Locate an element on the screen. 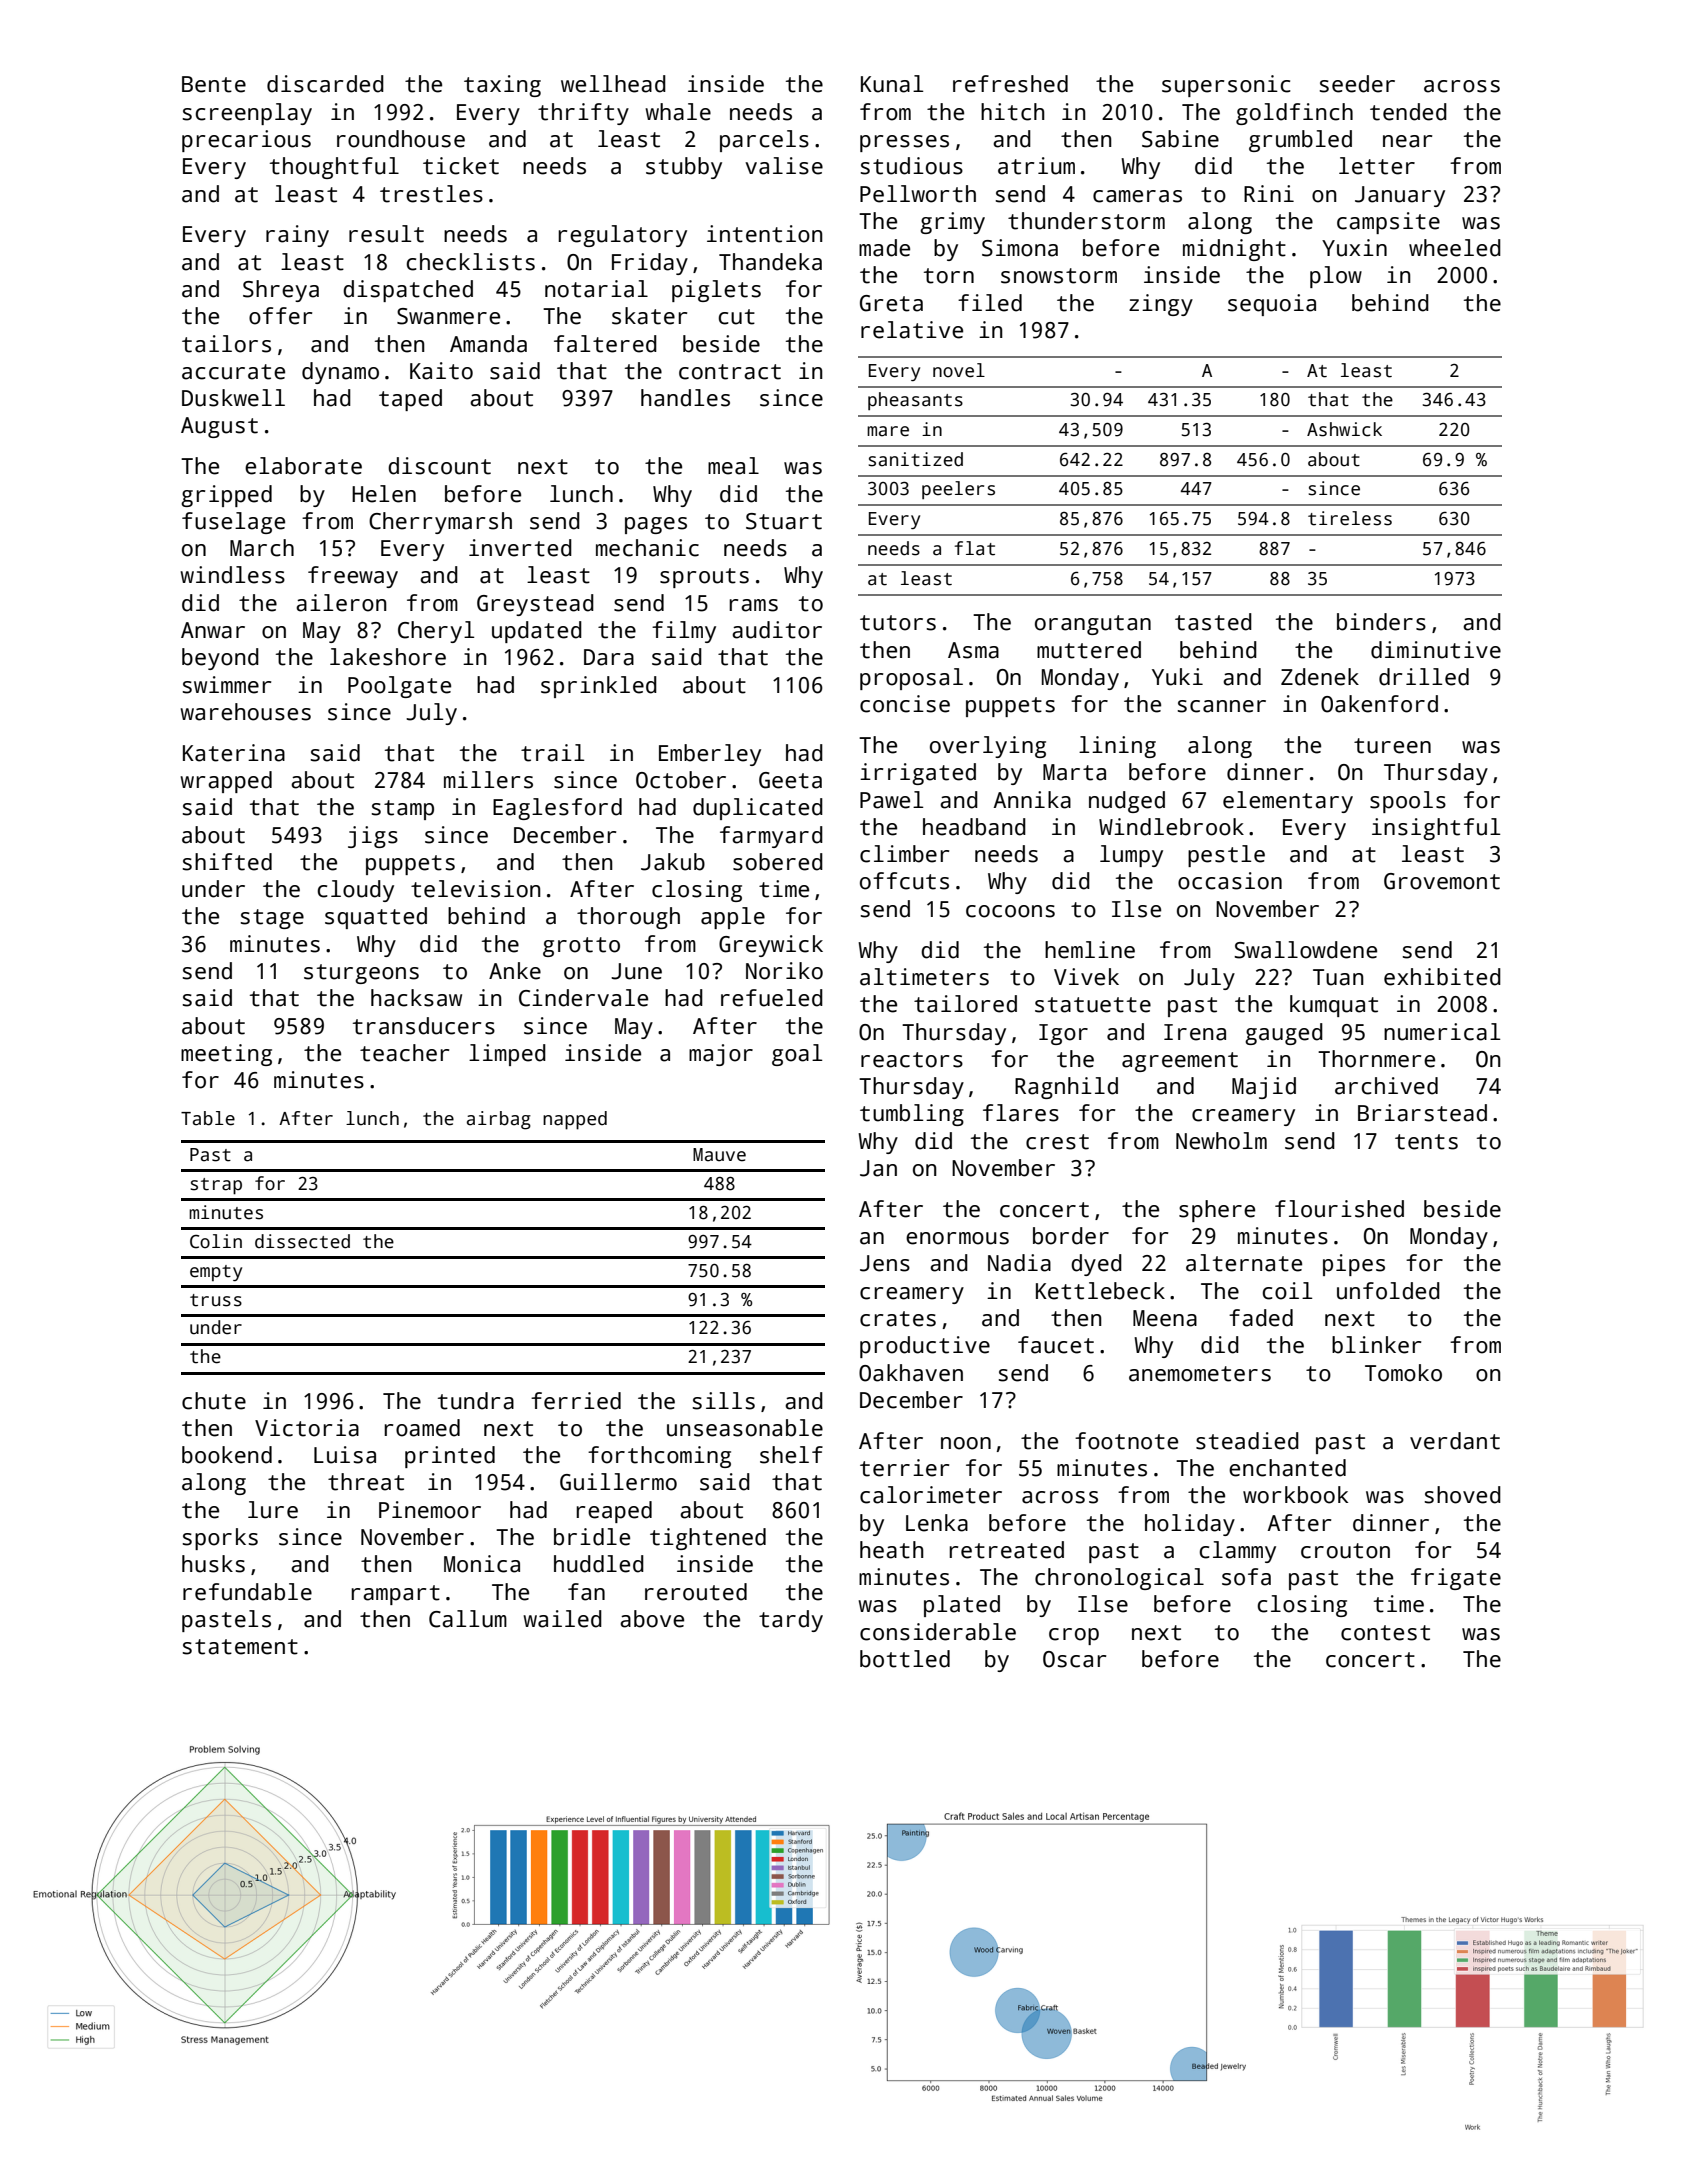  bottled is located at coordinates (905, 1659).
